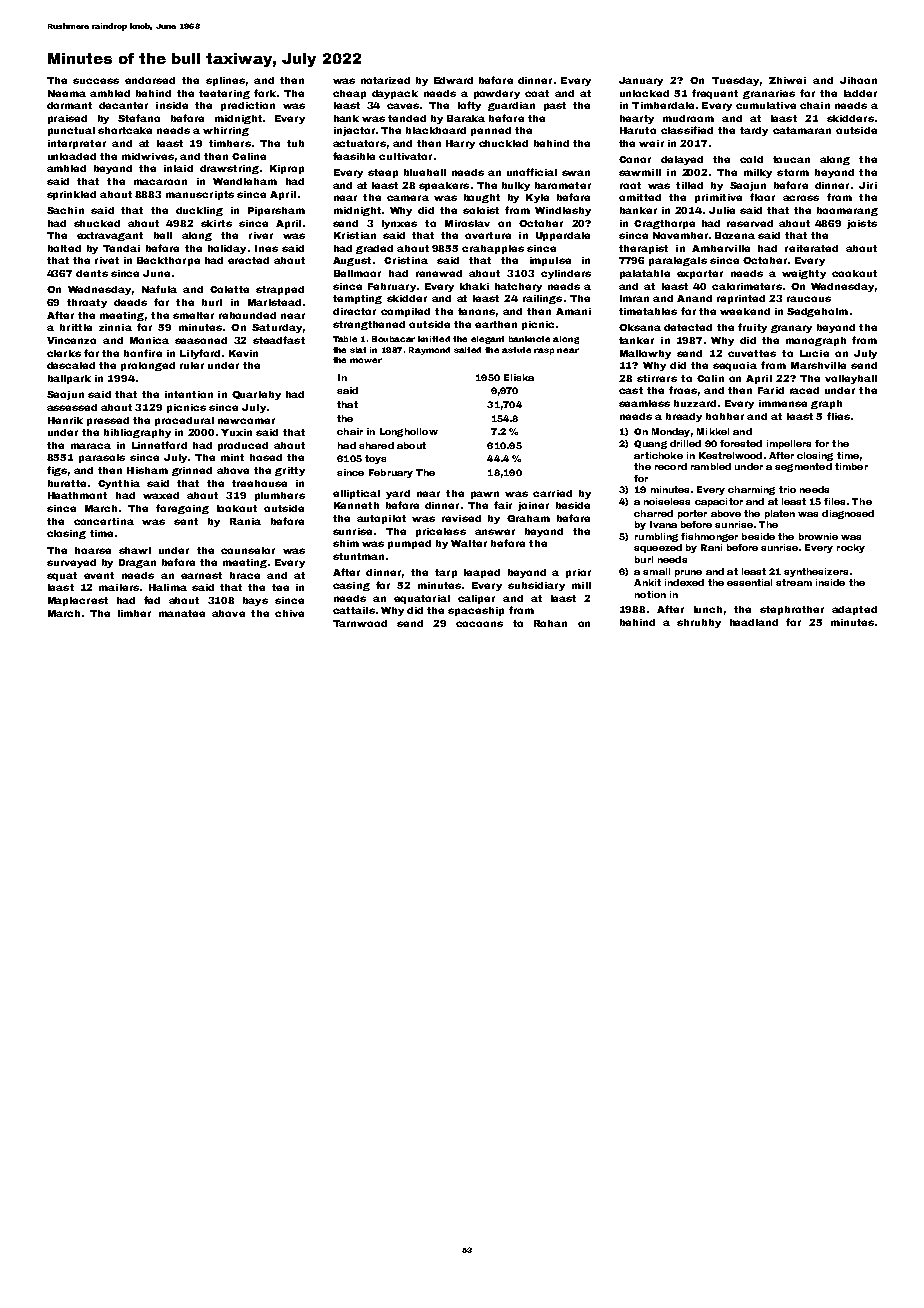 This page has height=1308, width=924. What do you see at coordinates (479, 624) in the page?
I see `cocoons` at bounding box center [479, 624].
